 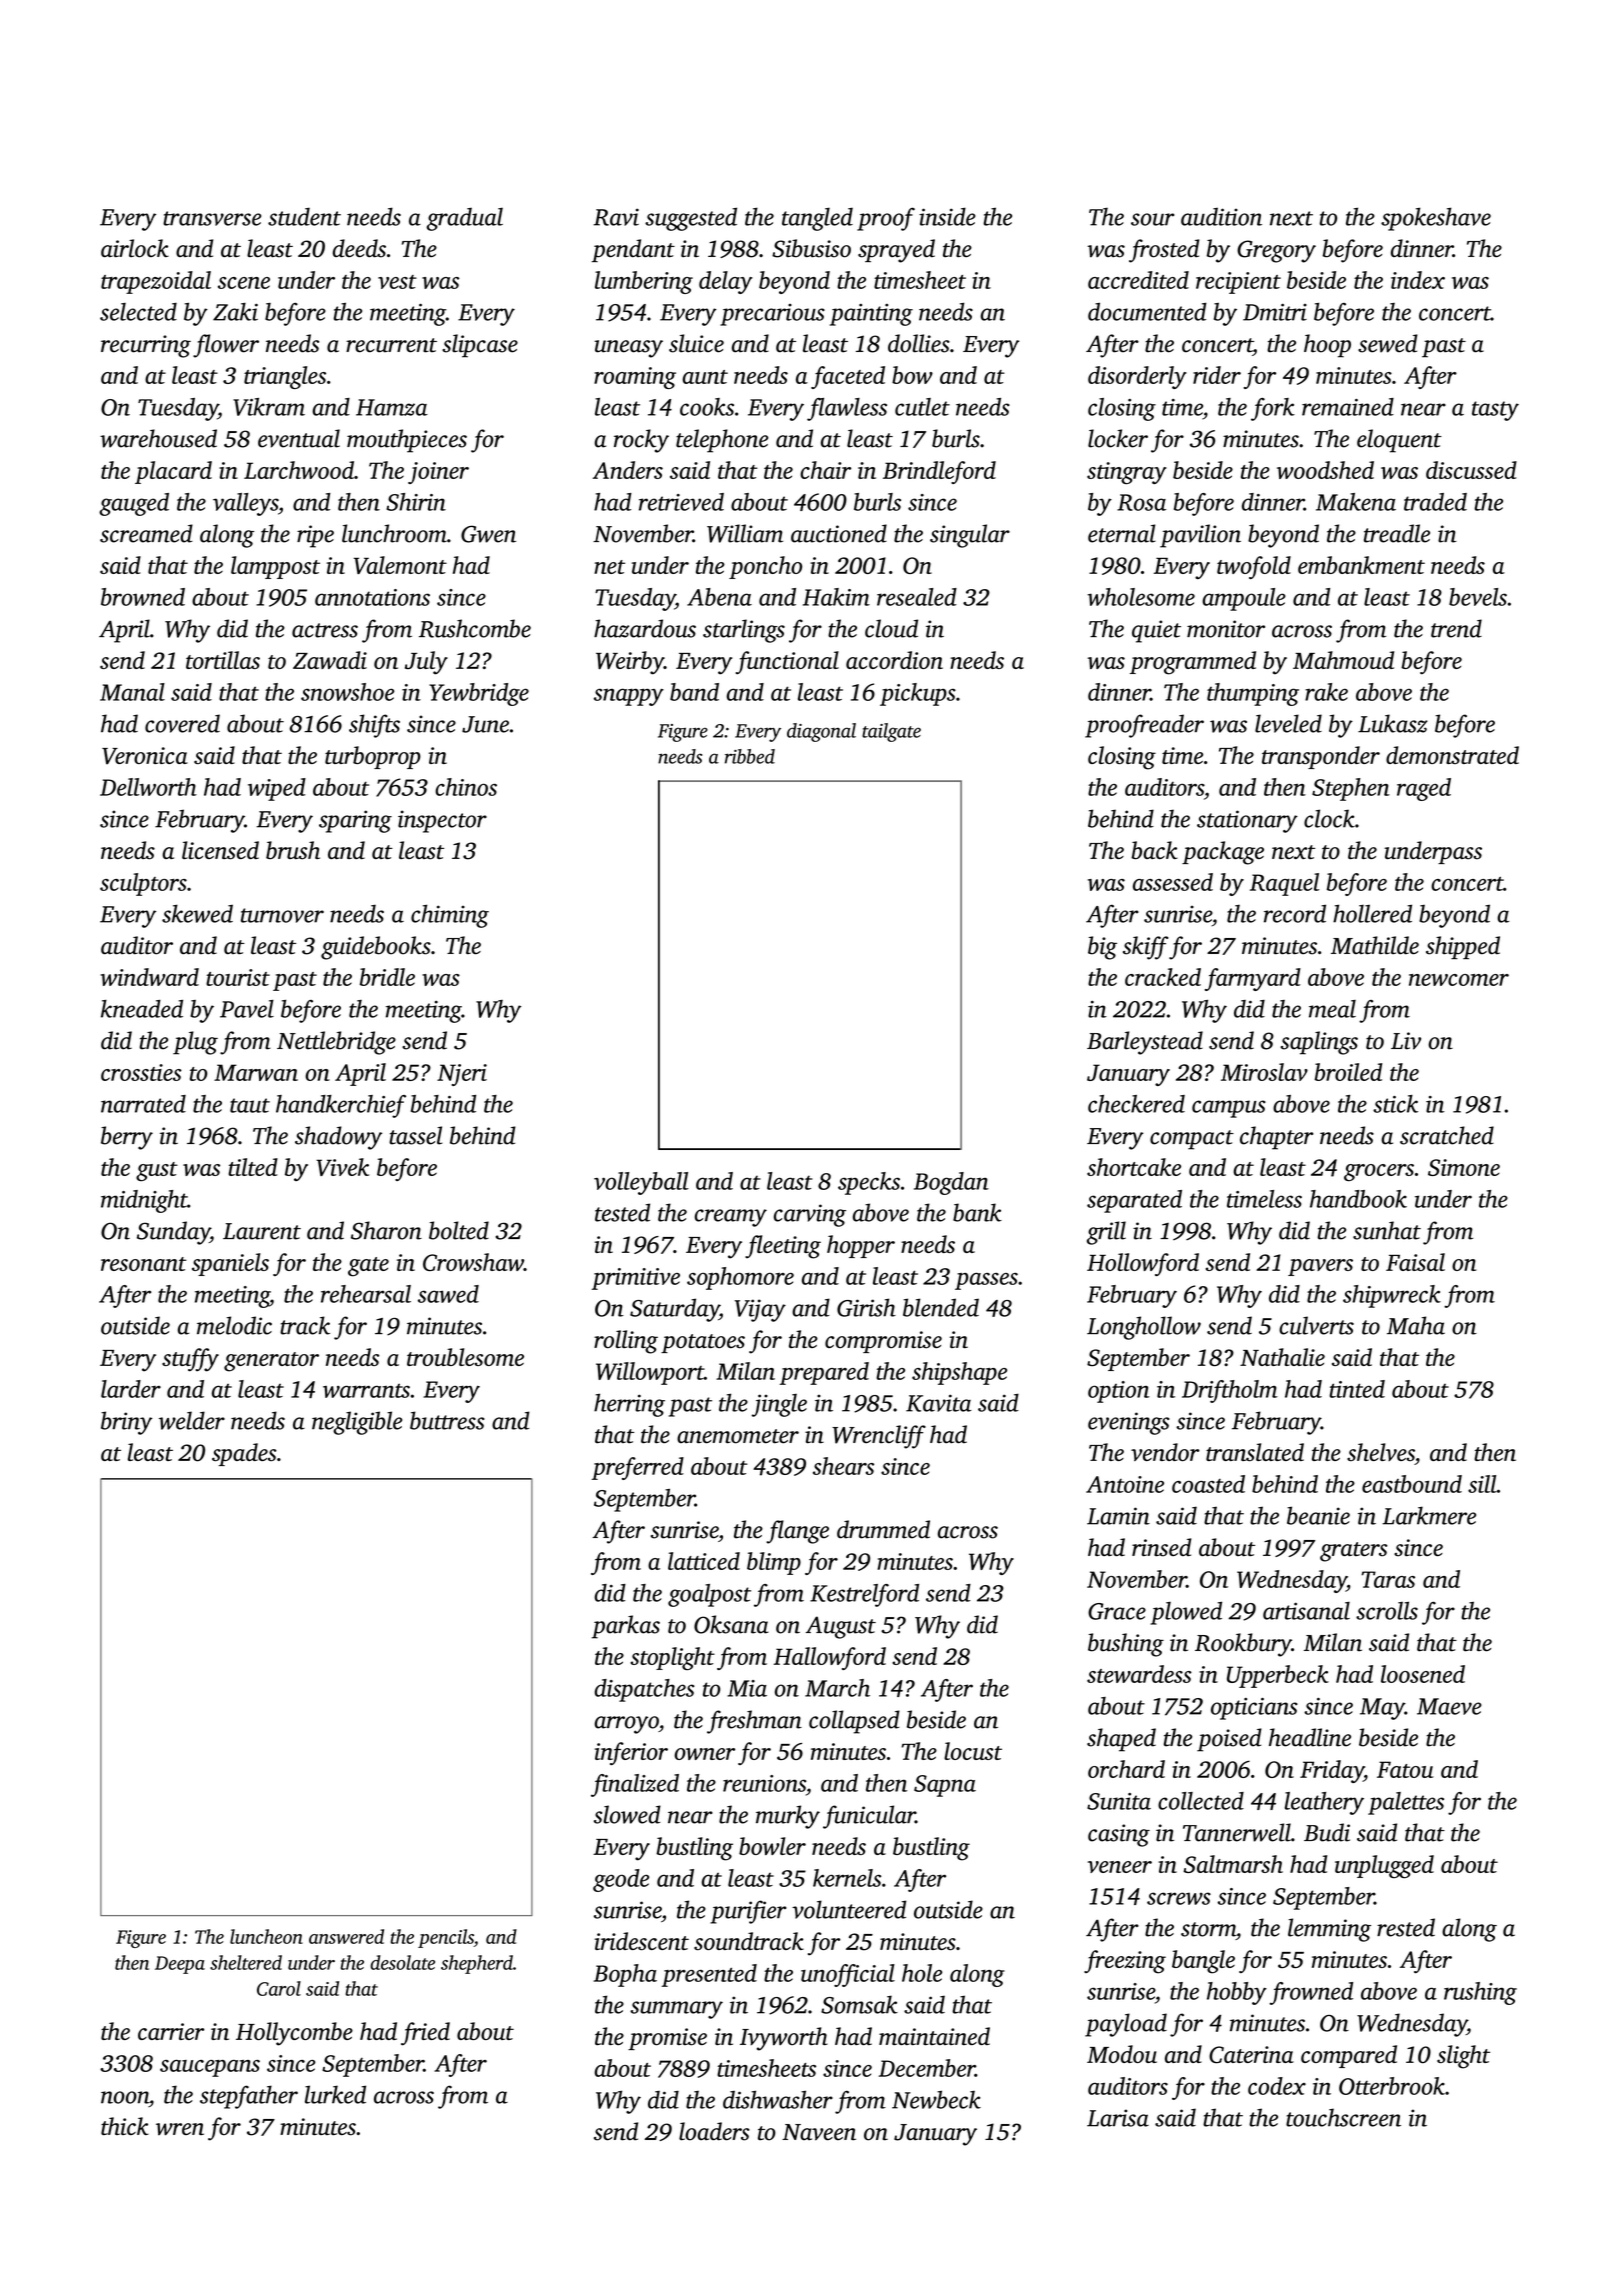 I want to click on specks, so click(x=869, y=1183).
